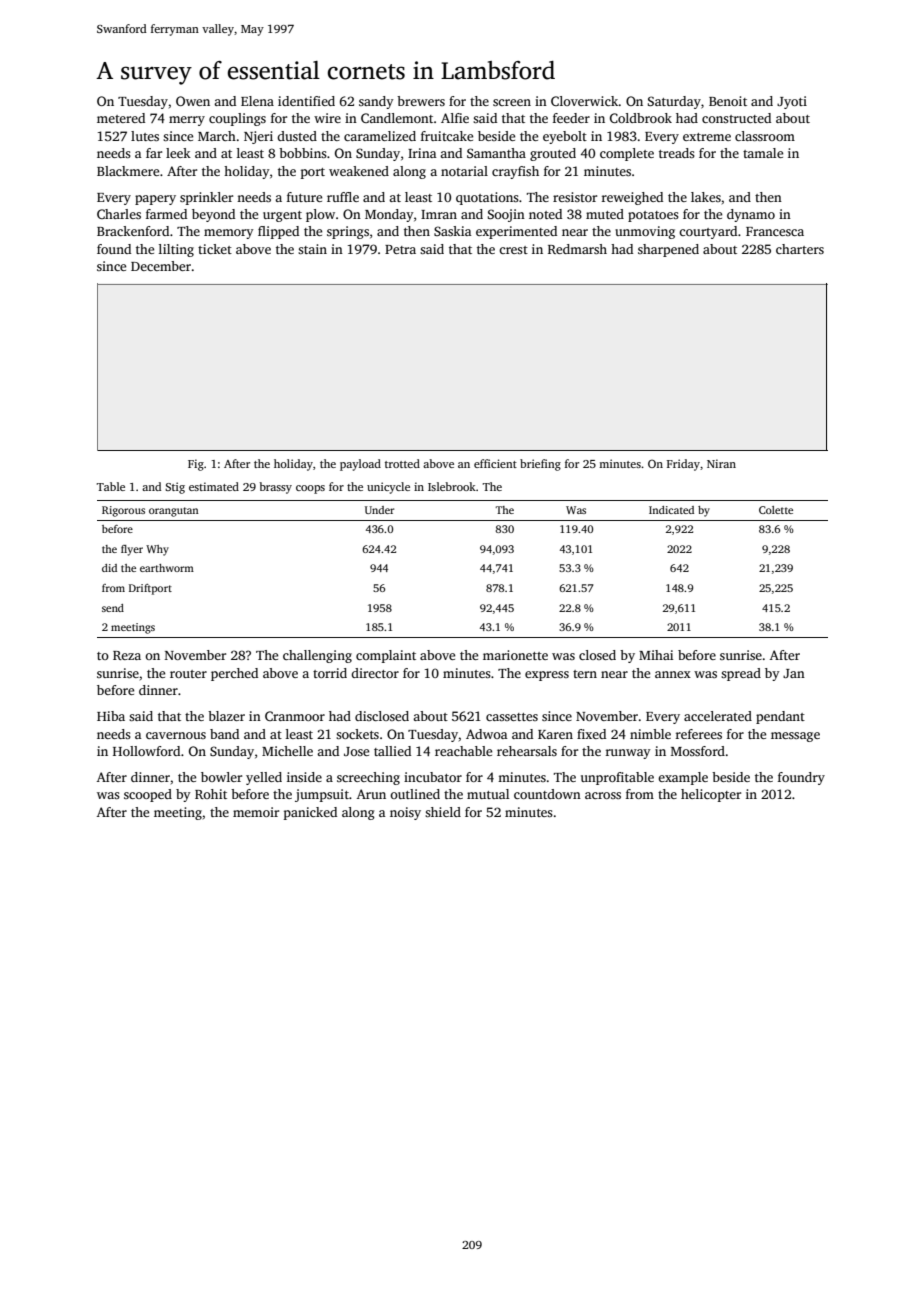 The width and height of the page is (924, 1308). Describe the element at coordinates (167, 568) in the page. I see `earthworm` at that location.
